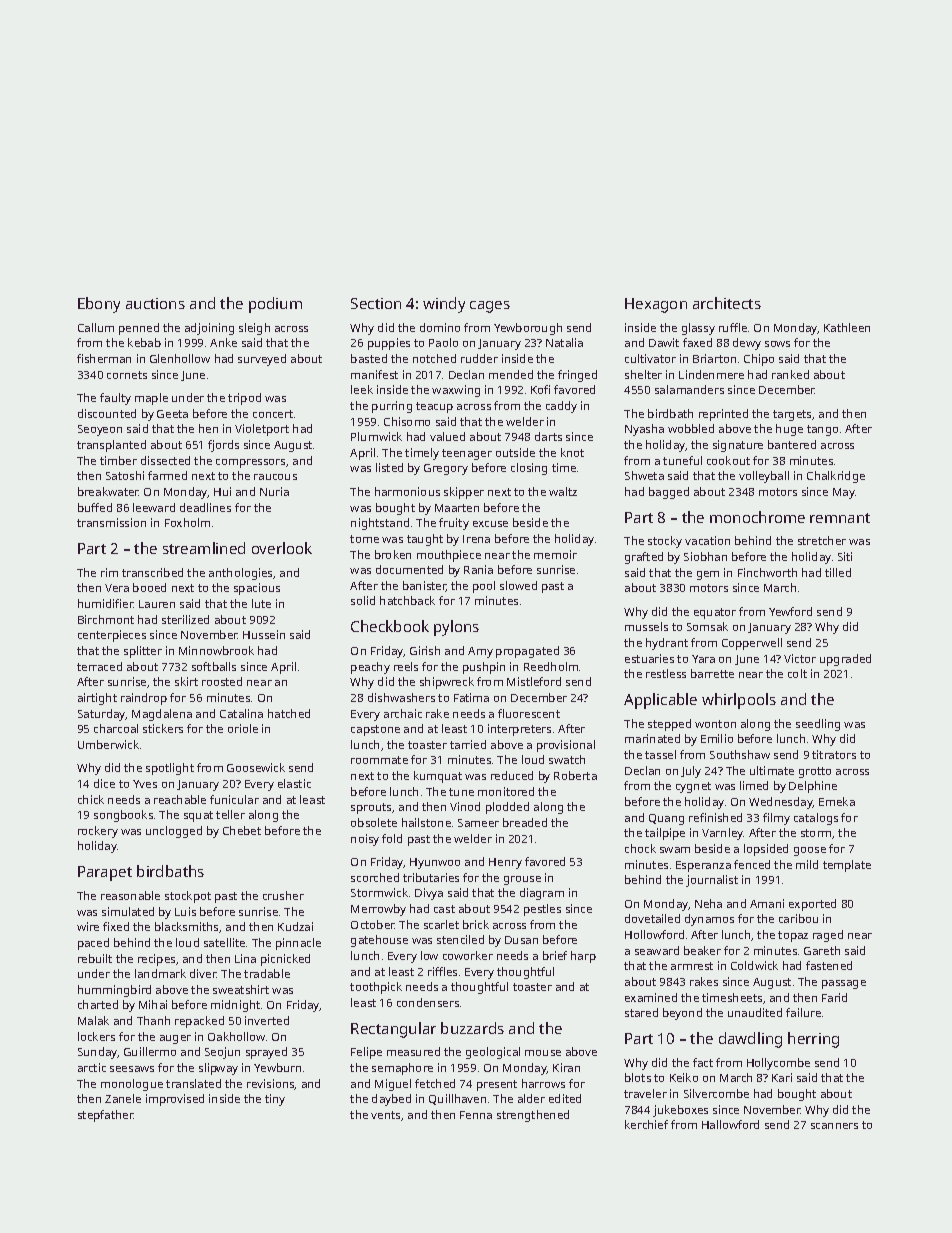 This document has width=952, height=1233. I want to click on Section, so click(376, 303).
